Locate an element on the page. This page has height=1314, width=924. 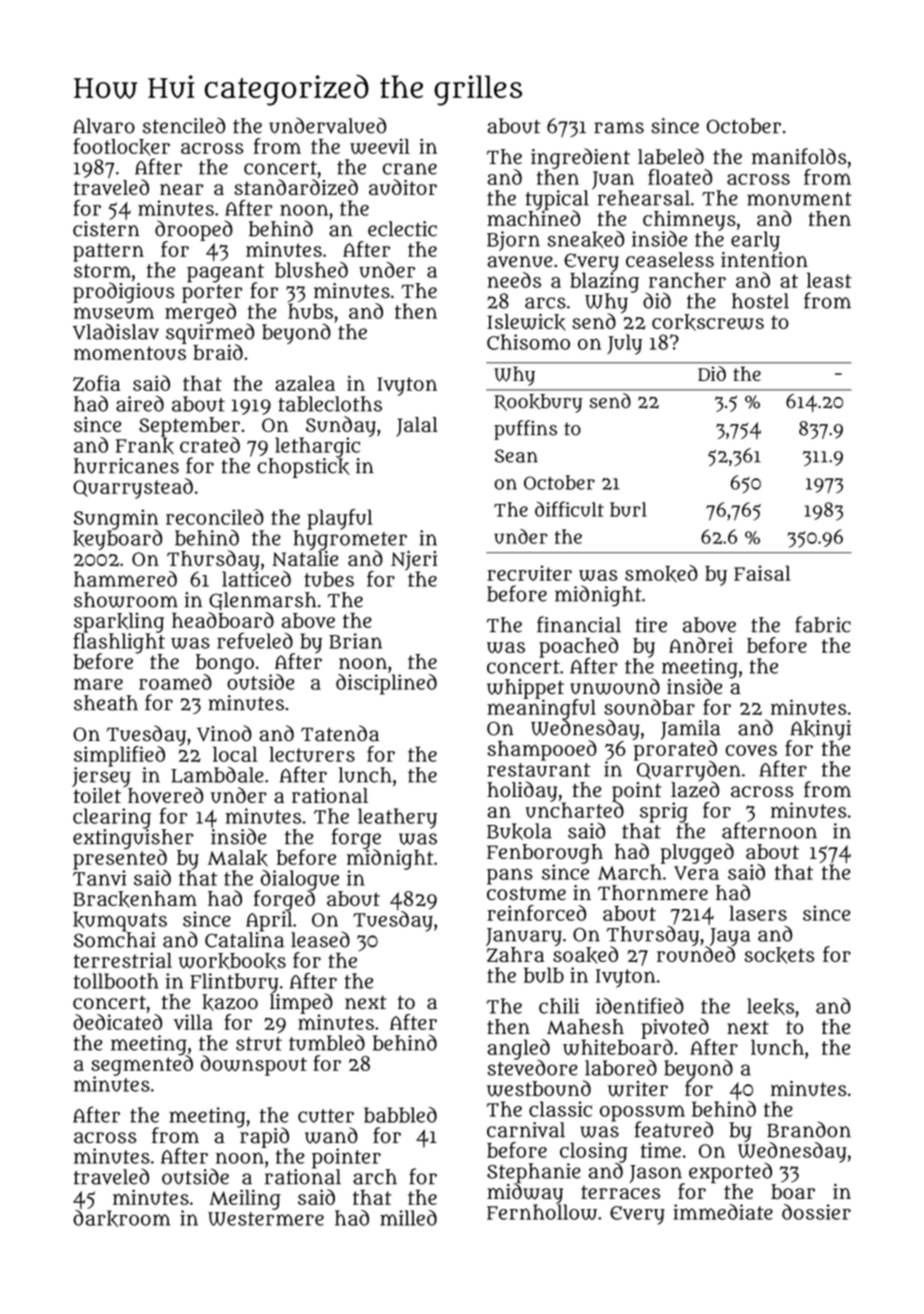
jersey is located at coordinates (101, 777).
